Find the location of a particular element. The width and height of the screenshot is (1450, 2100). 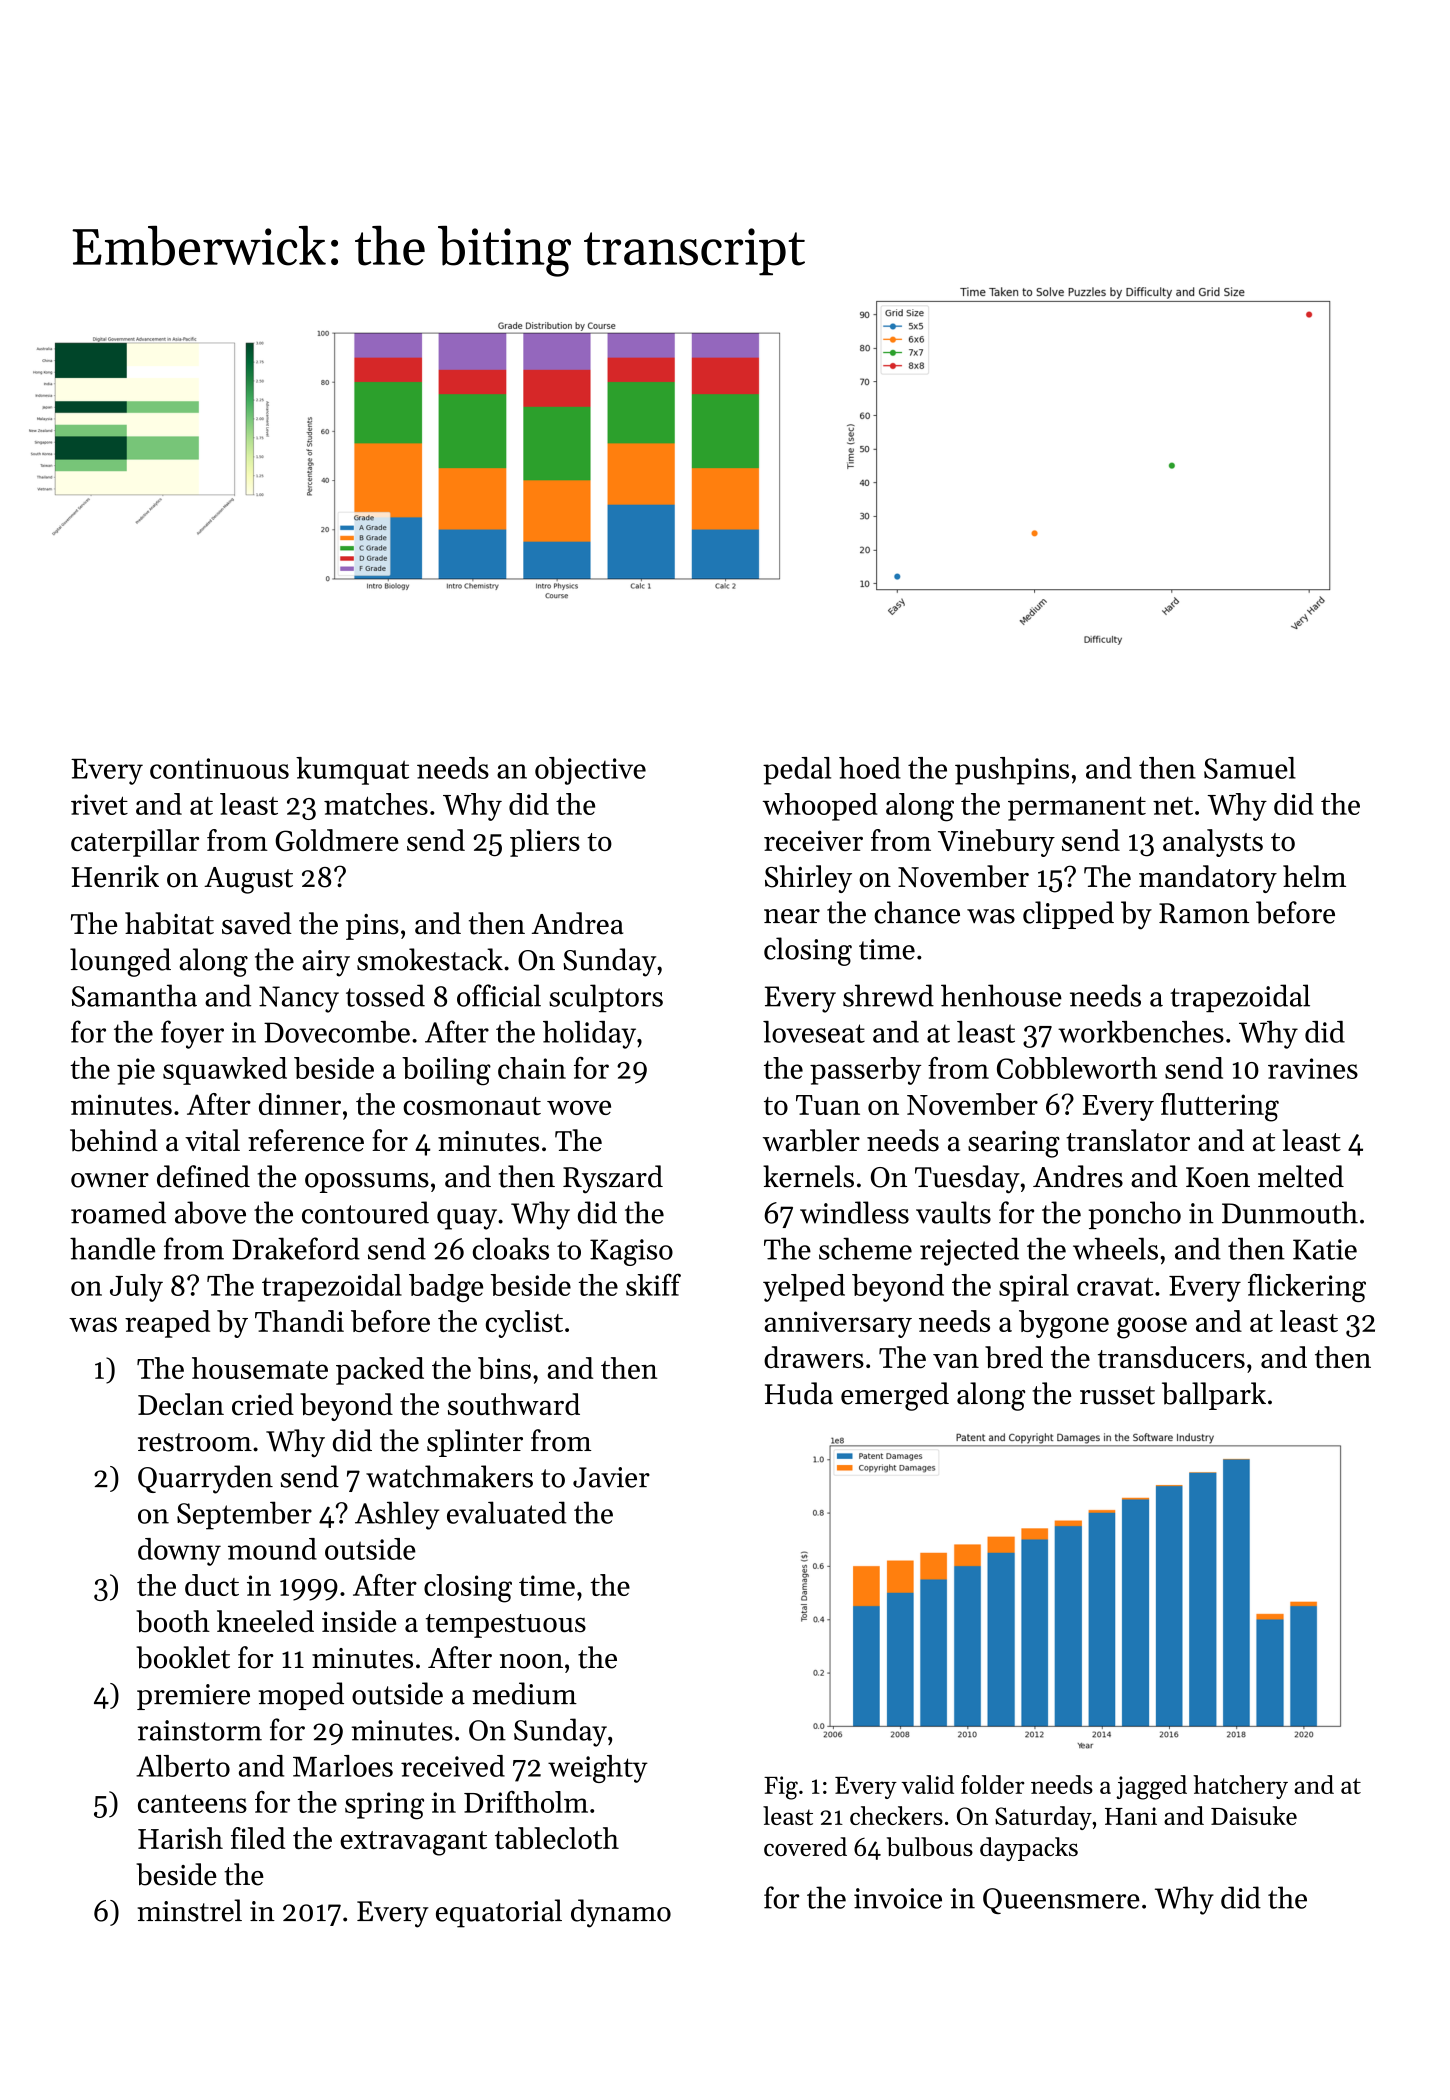

behind is located at coordinates (114, 1140).
